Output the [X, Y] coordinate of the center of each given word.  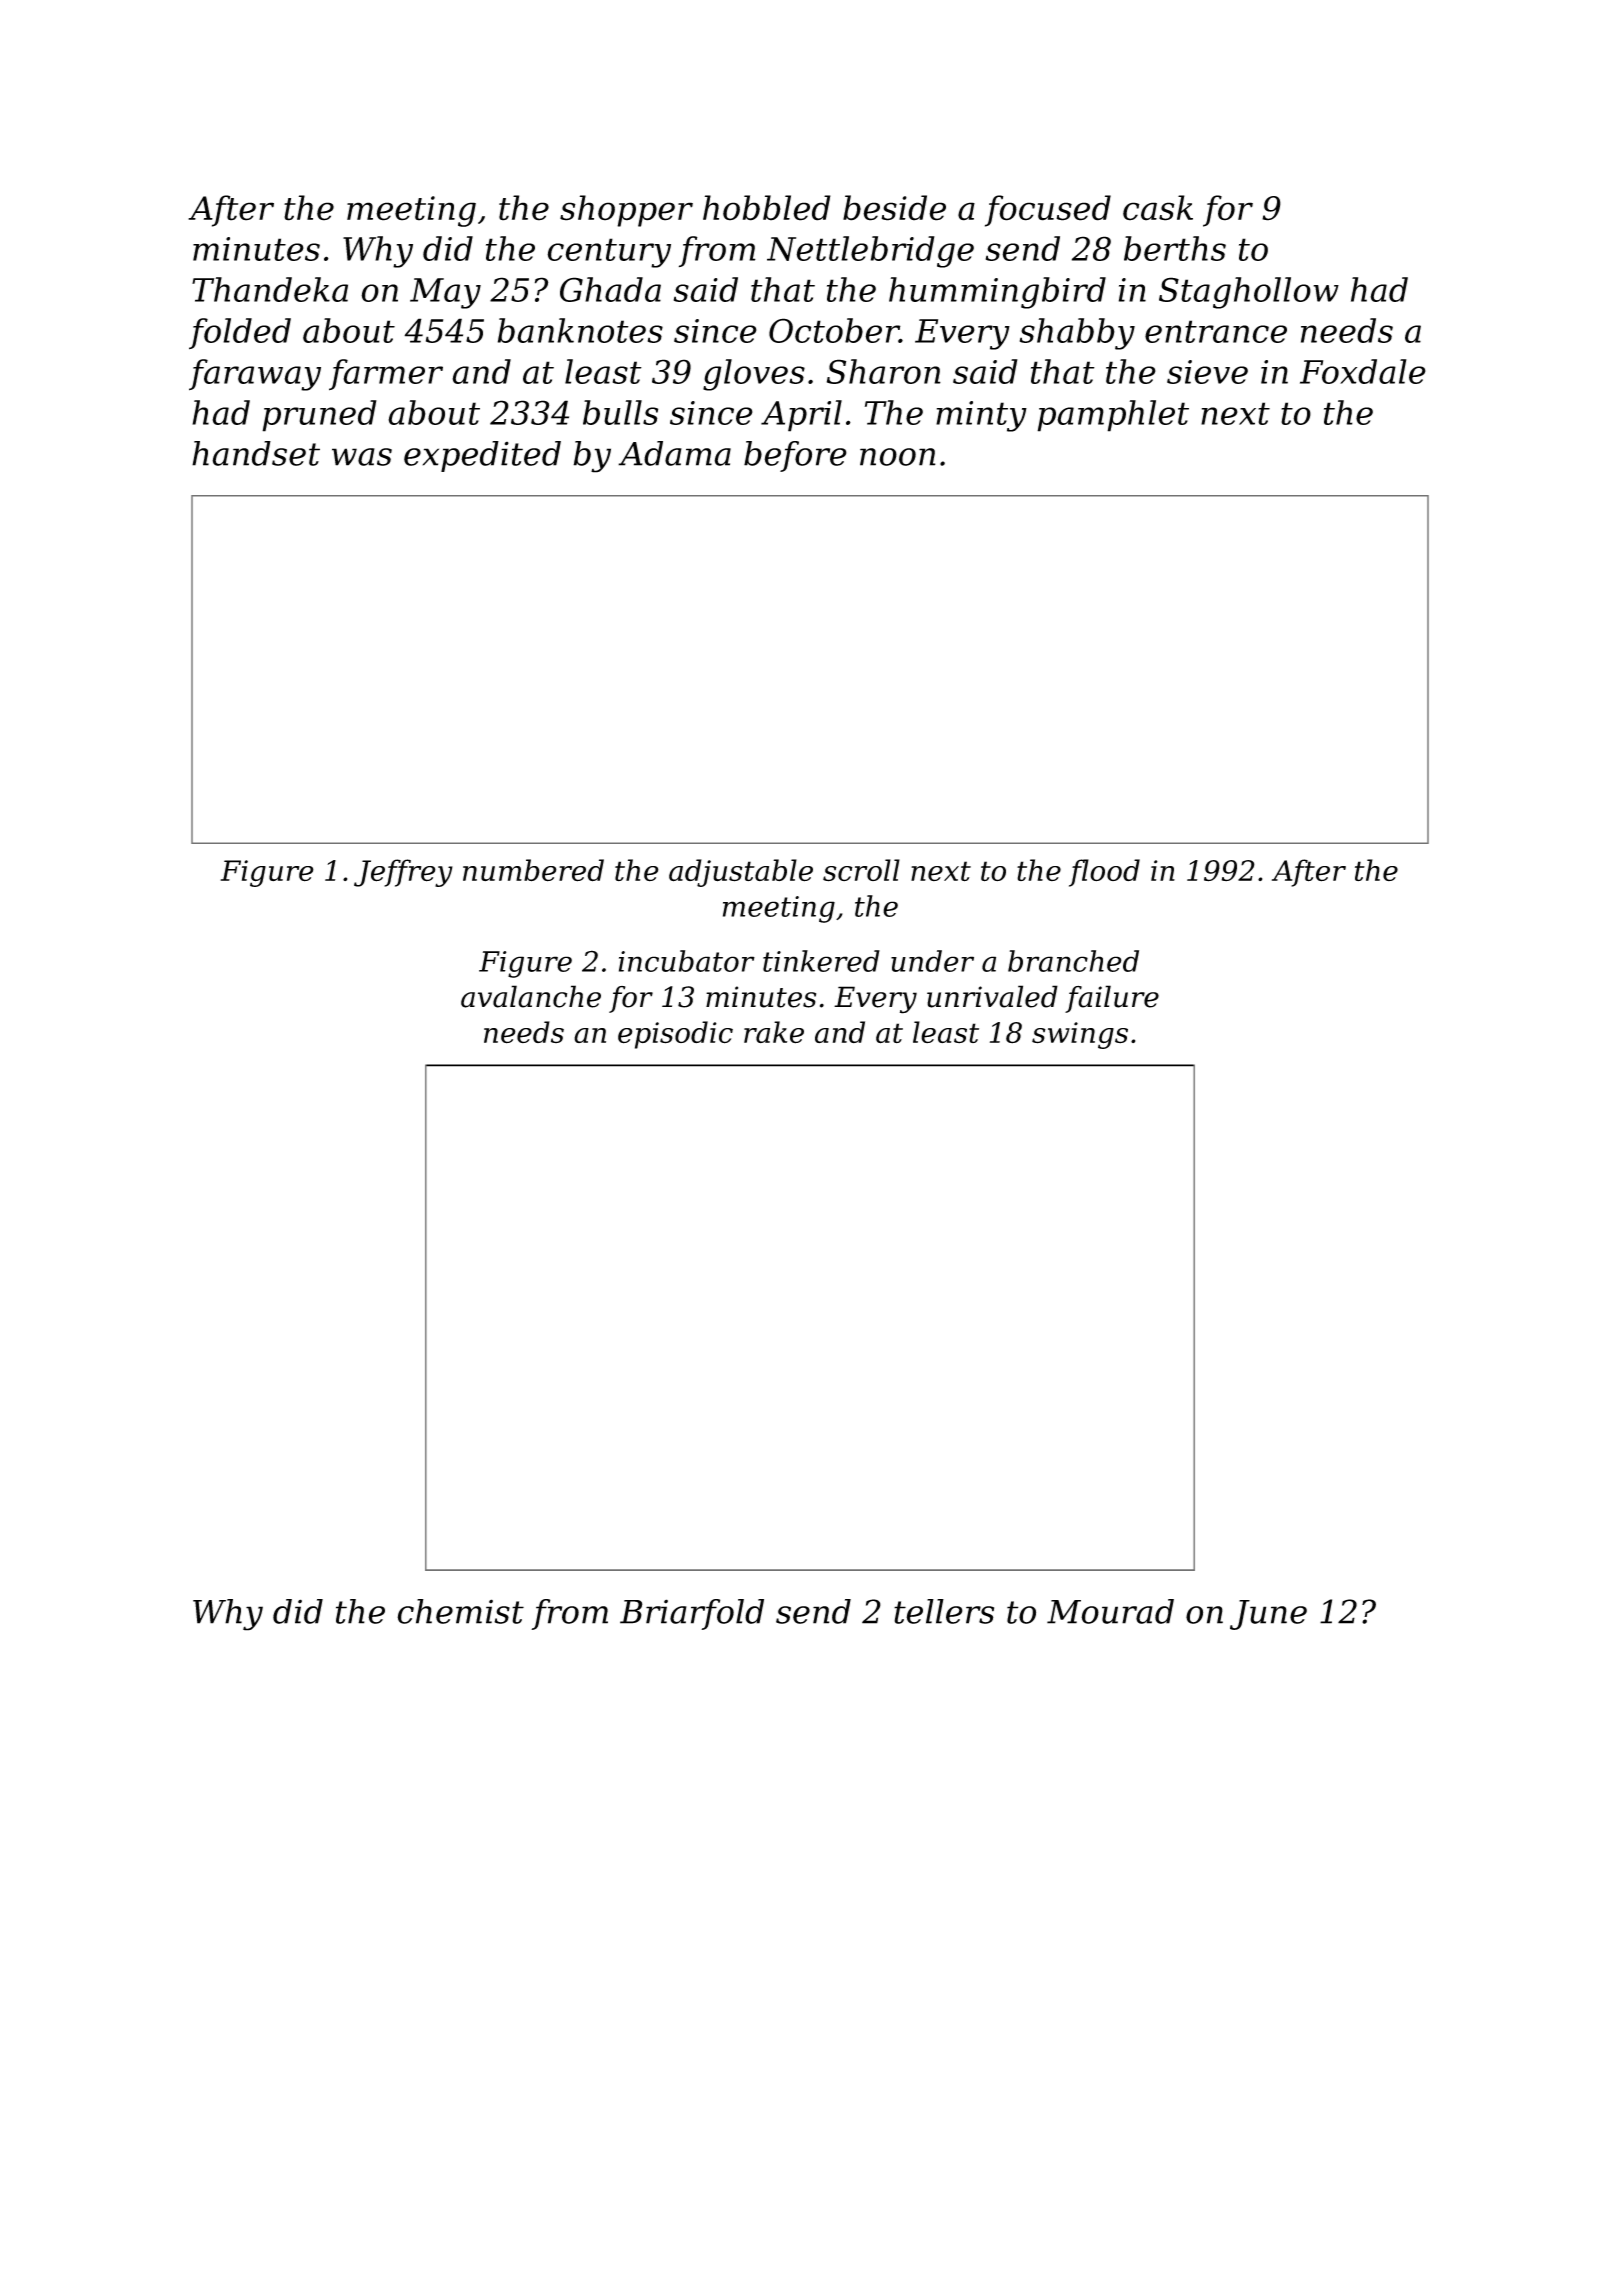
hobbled [767, 208]
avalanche [531, 996]
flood [1104, 873]
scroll [861, 870]
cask [1158, 208]
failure [1112, 999]
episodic [675, 1035]
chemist [460, 1611]
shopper [626, 211]
